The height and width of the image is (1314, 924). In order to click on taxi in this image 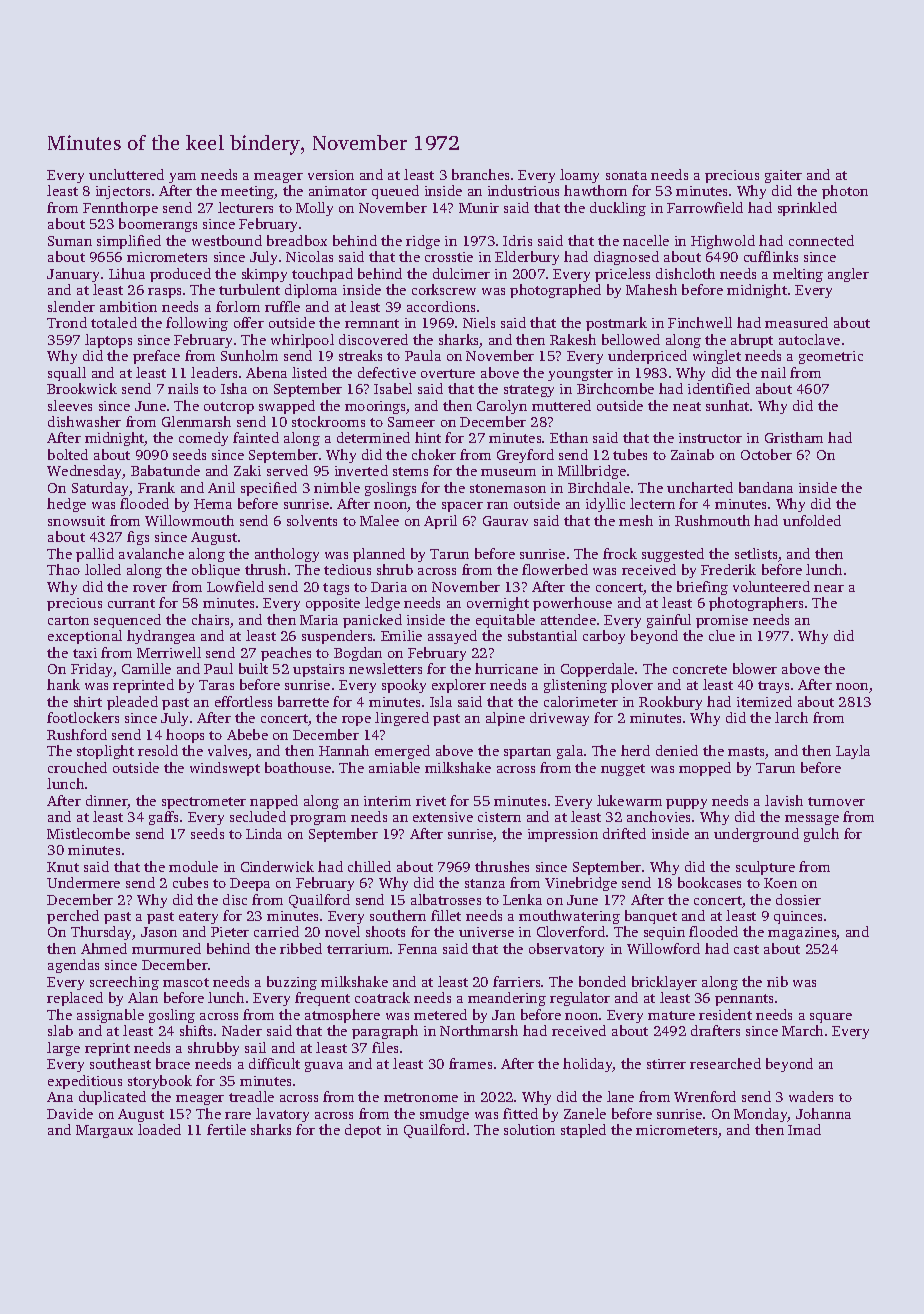, I will do `click(85, 653)`.
